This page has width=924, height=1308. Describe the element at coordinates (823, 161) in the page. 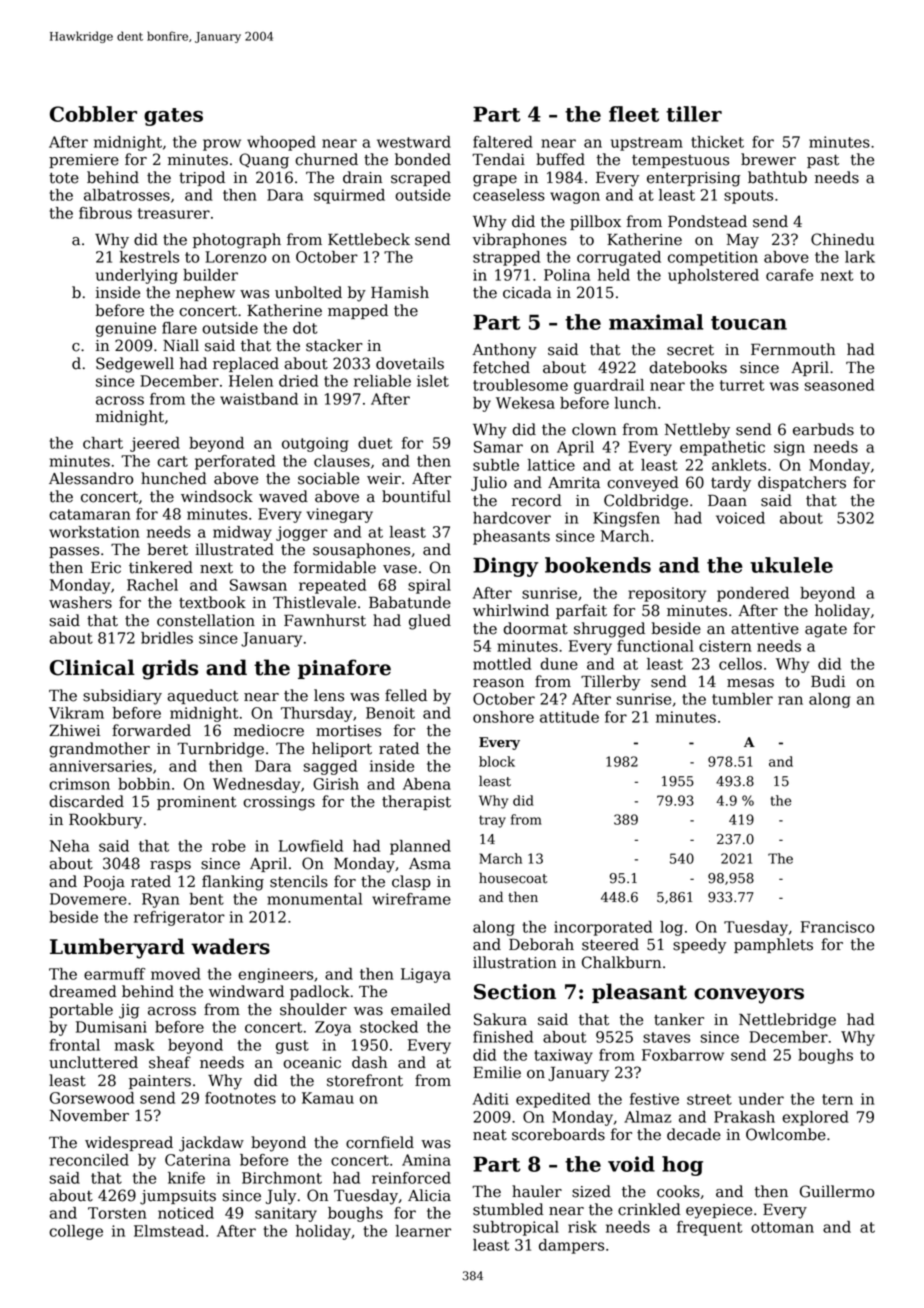

I see `past` at that location.
